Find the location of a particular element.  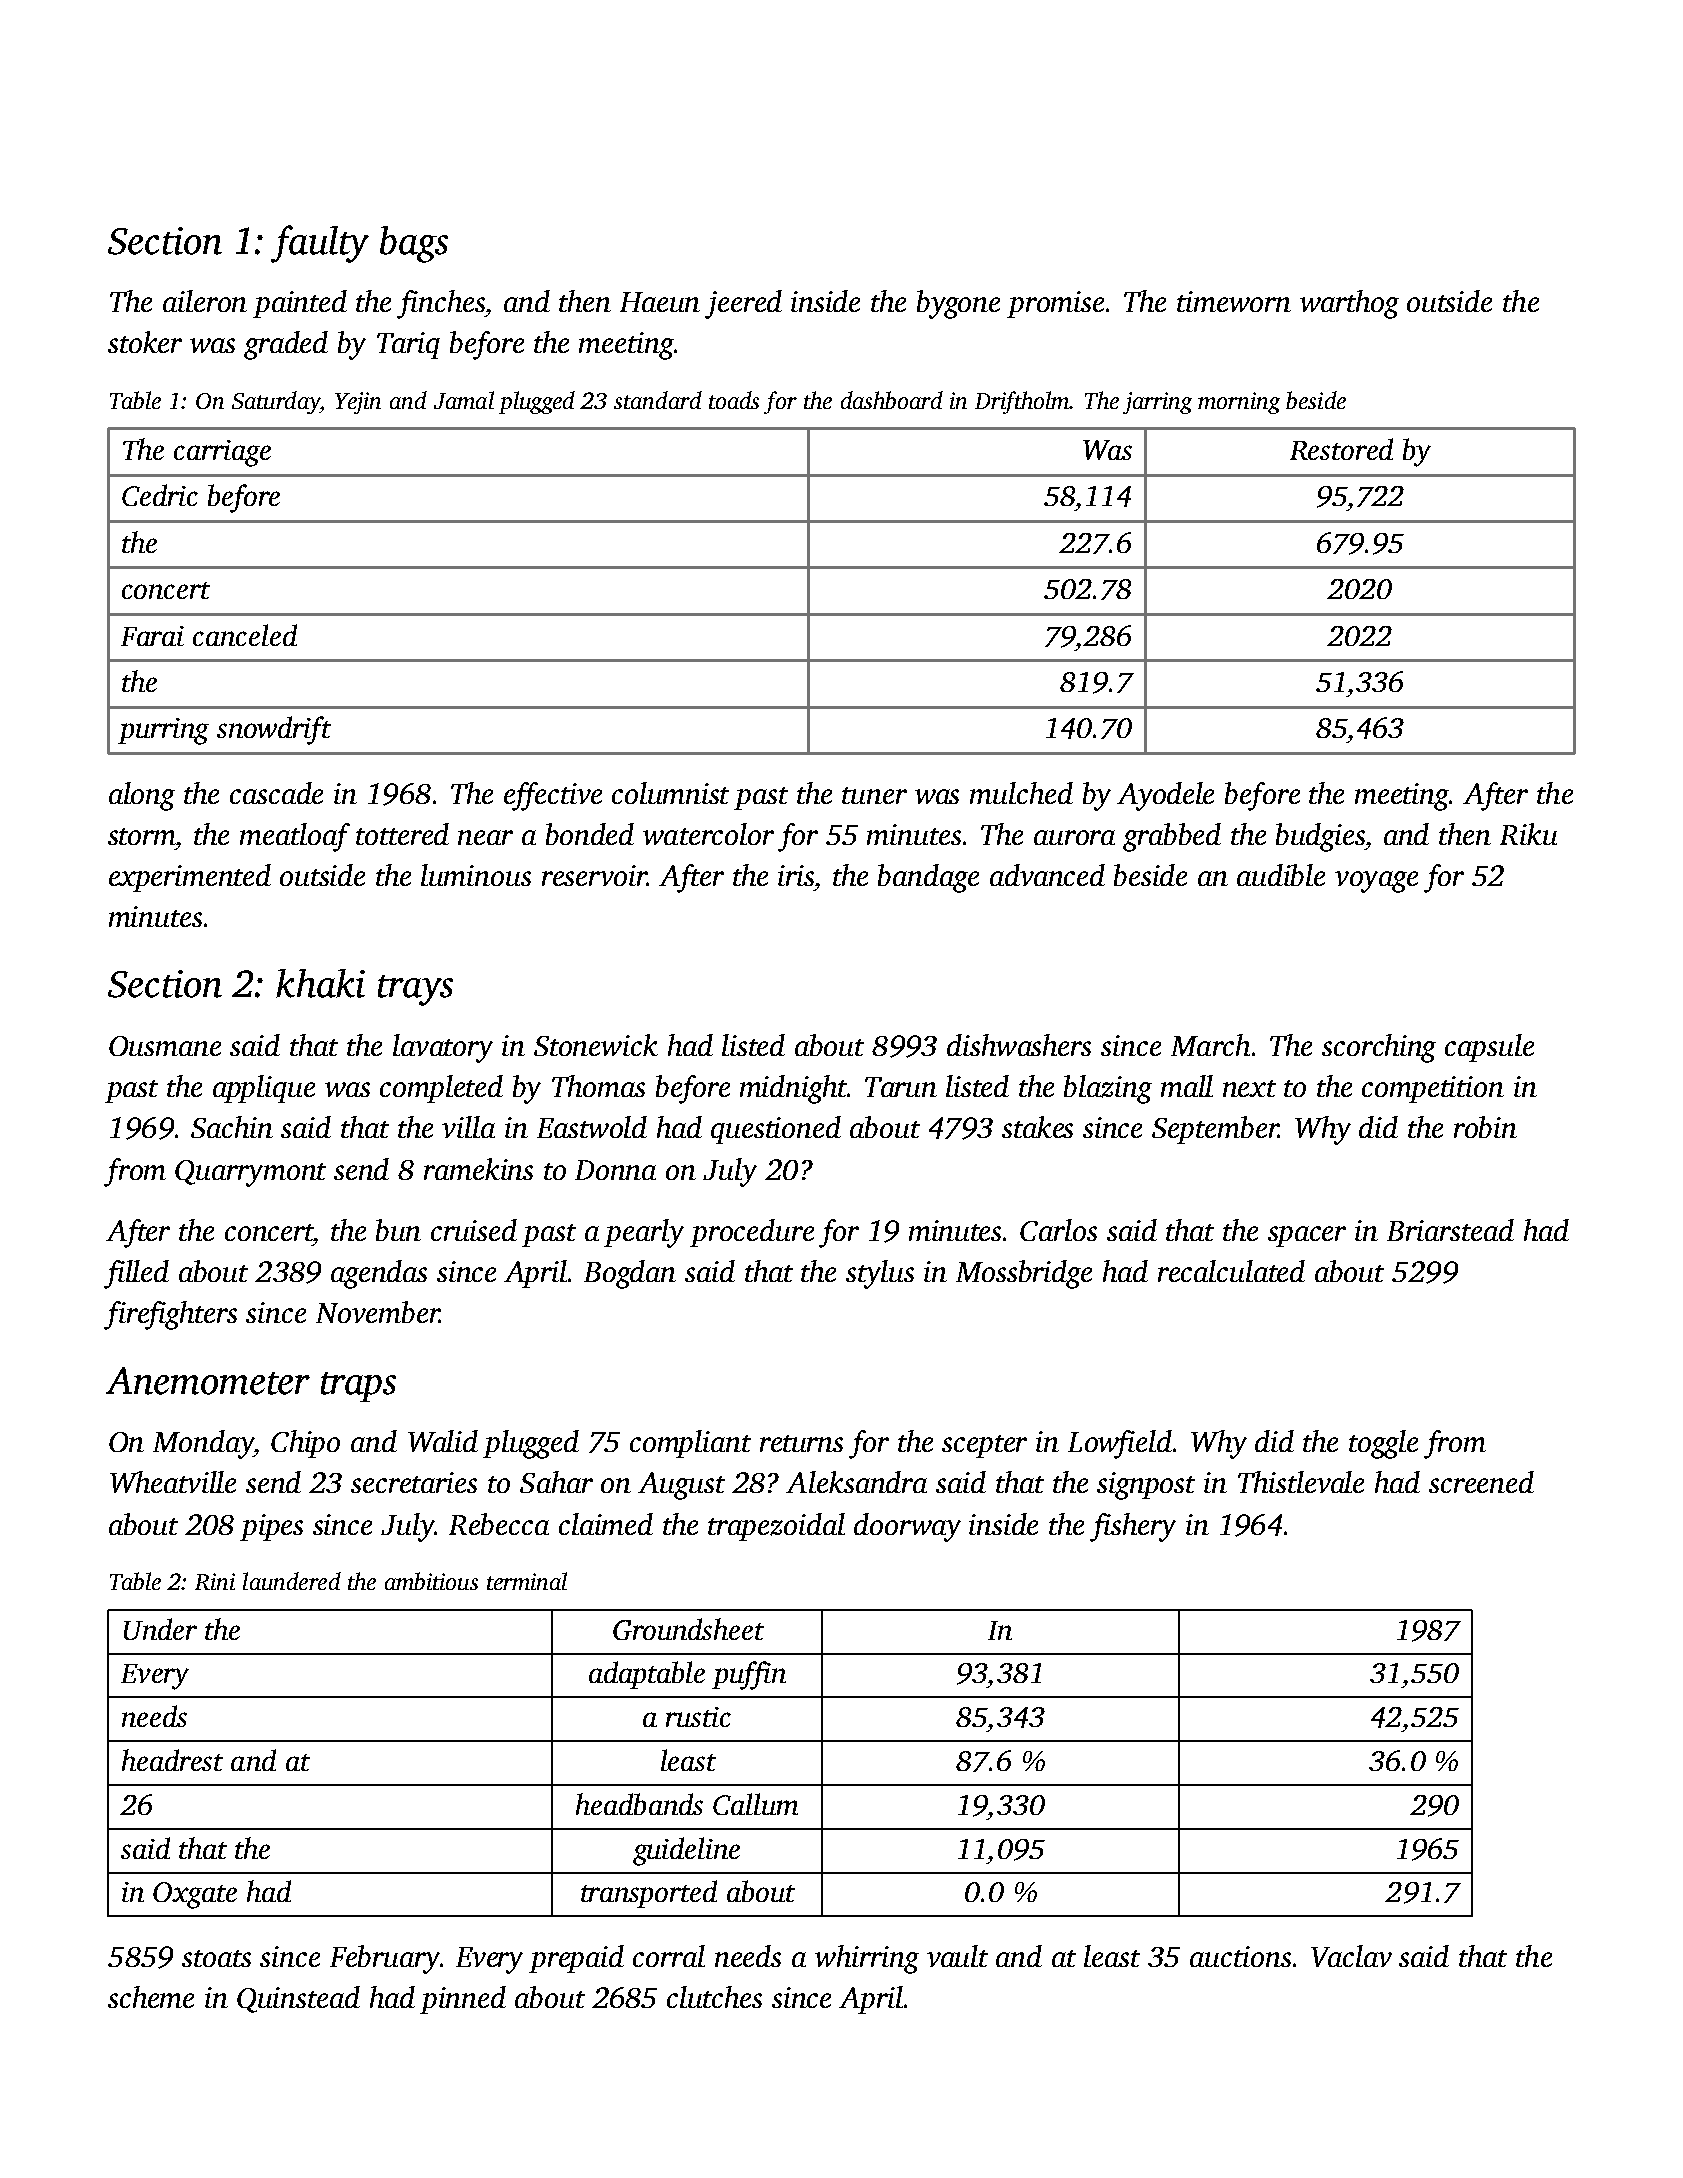

Ousmane is located at coordinates (165, 1046).
